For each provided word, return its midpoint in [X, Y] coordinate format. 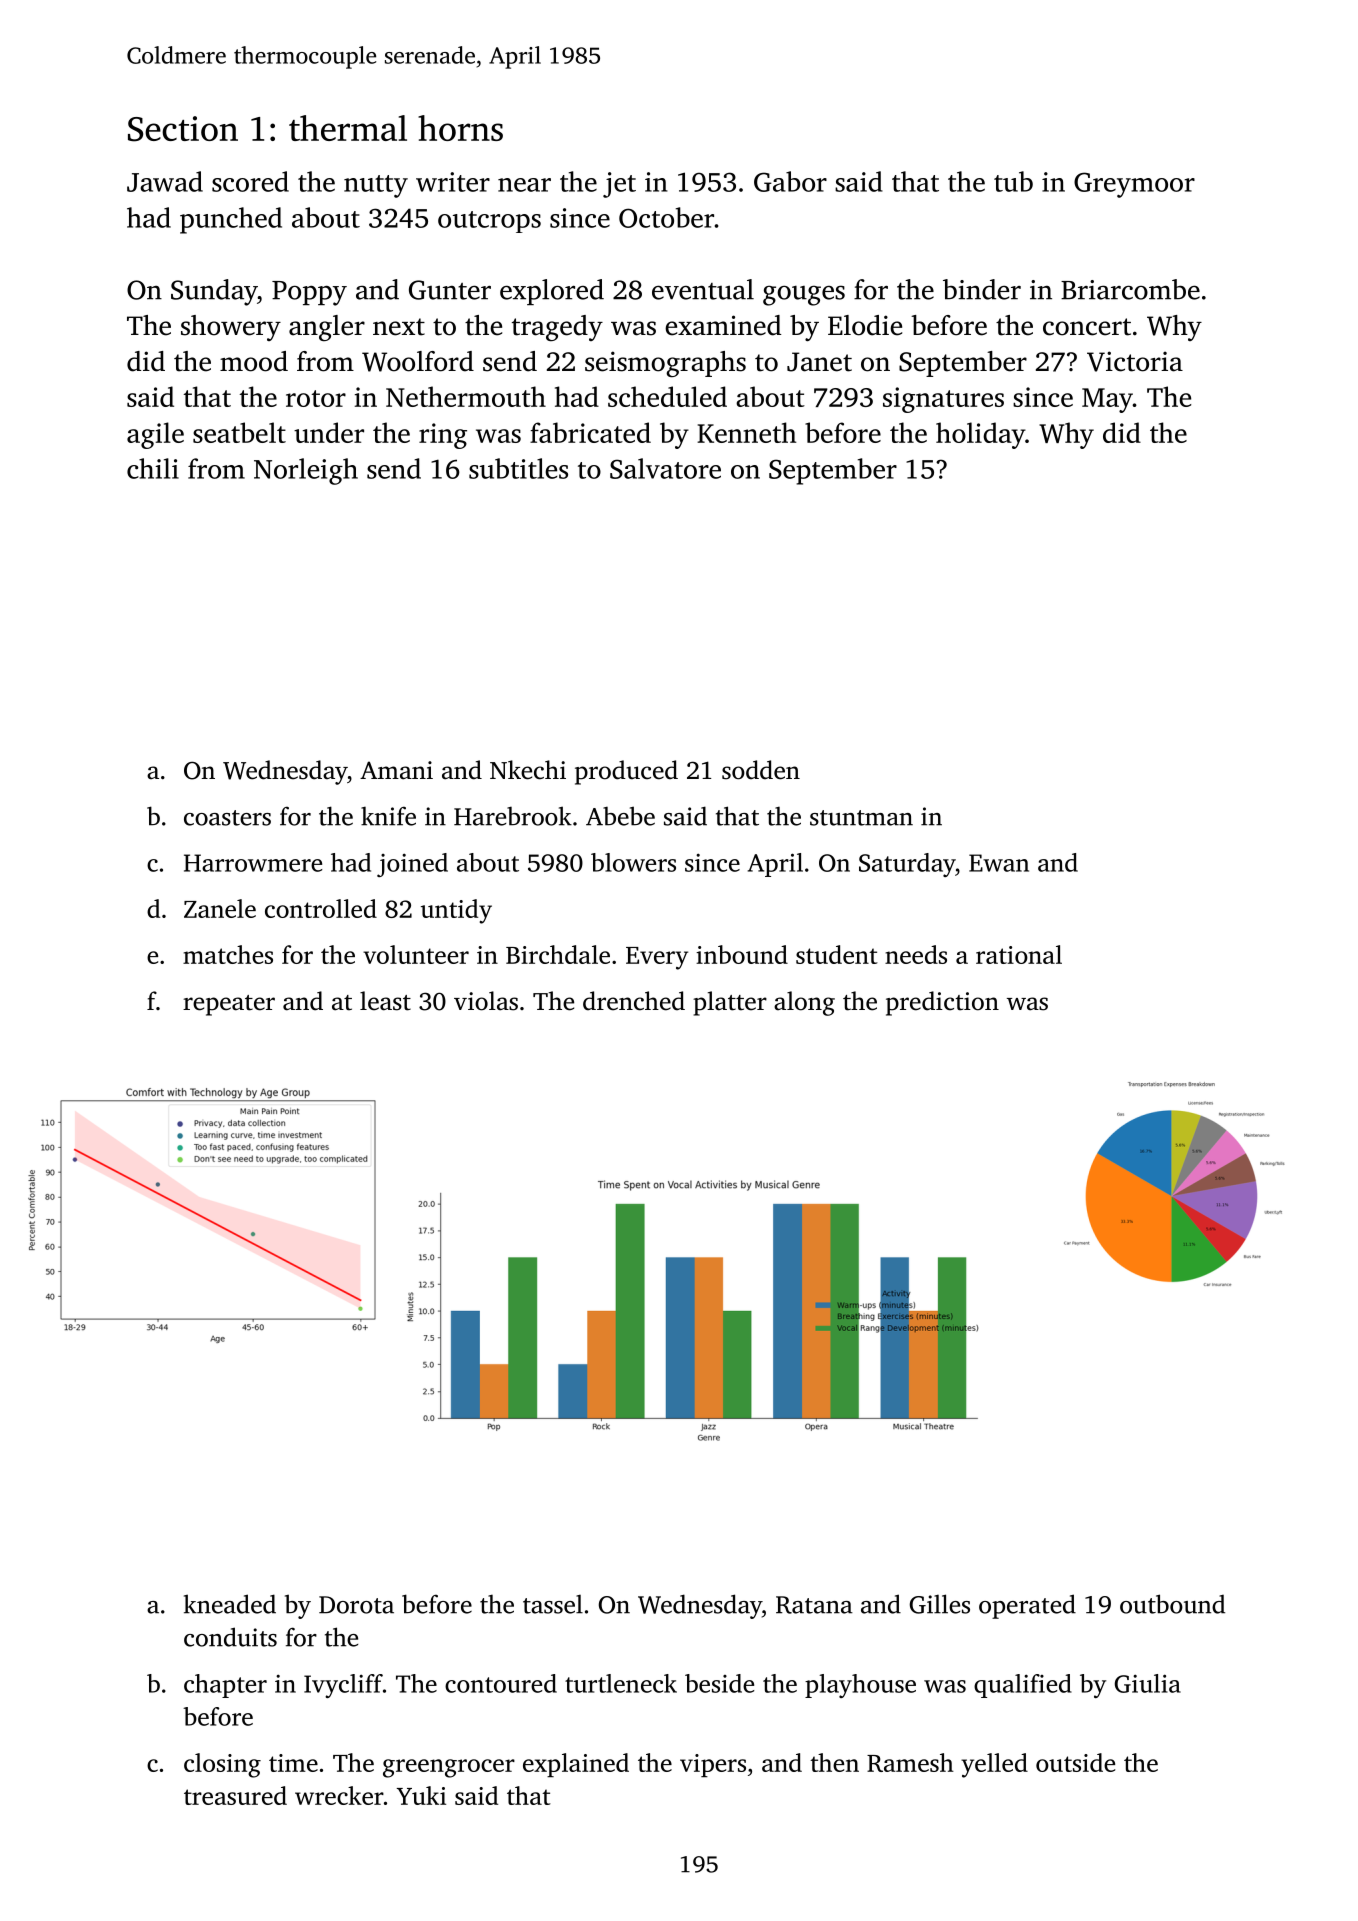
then [834, 1762]
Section [183, 129]
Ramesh [910, 1762]
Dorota [356, 1605]
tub [1013, 181]
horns [460, 128]
